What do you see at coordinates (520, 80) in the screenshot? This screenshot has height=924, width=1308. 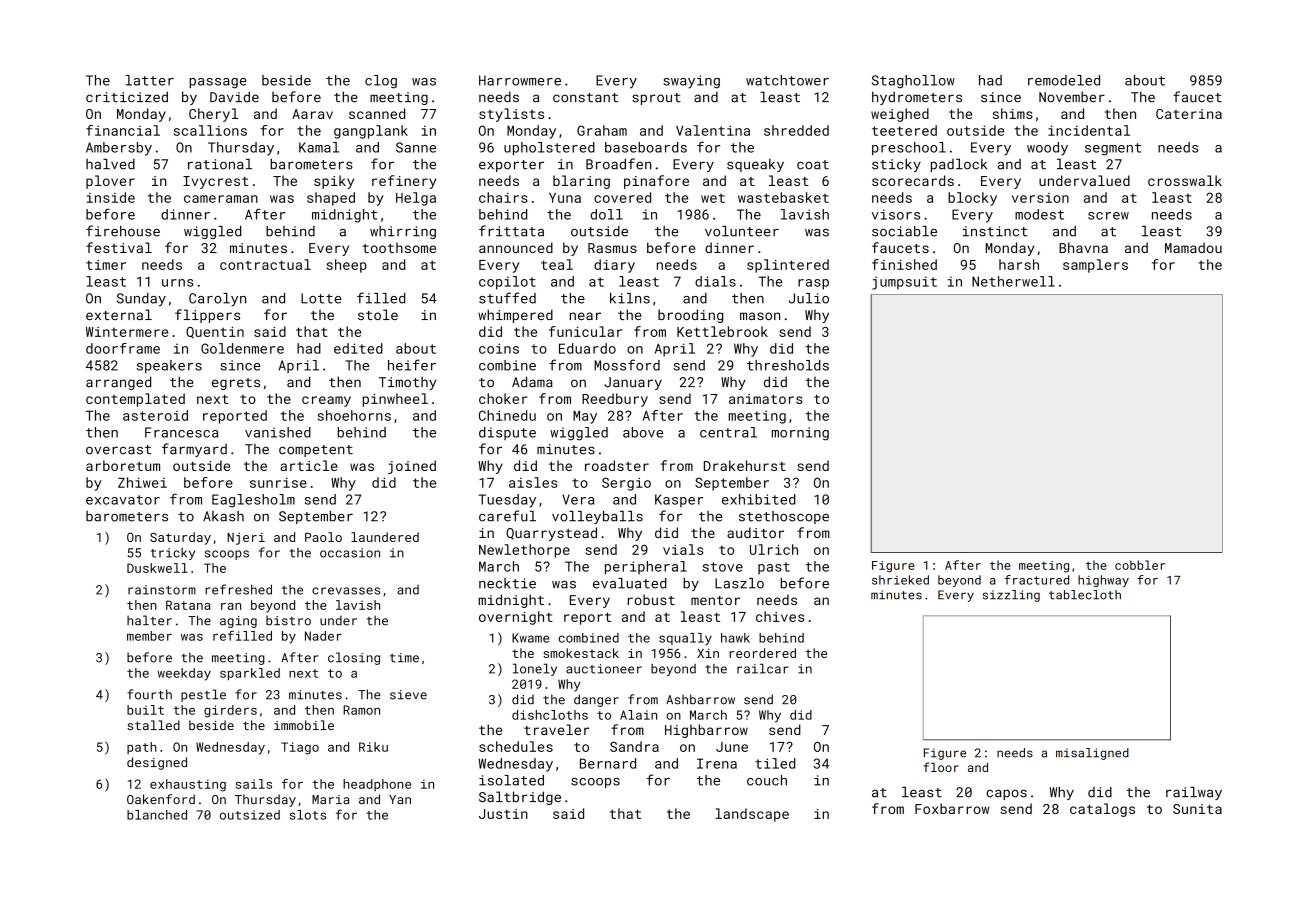 I see `Harrowmere` at bounding box center [520, 80].
